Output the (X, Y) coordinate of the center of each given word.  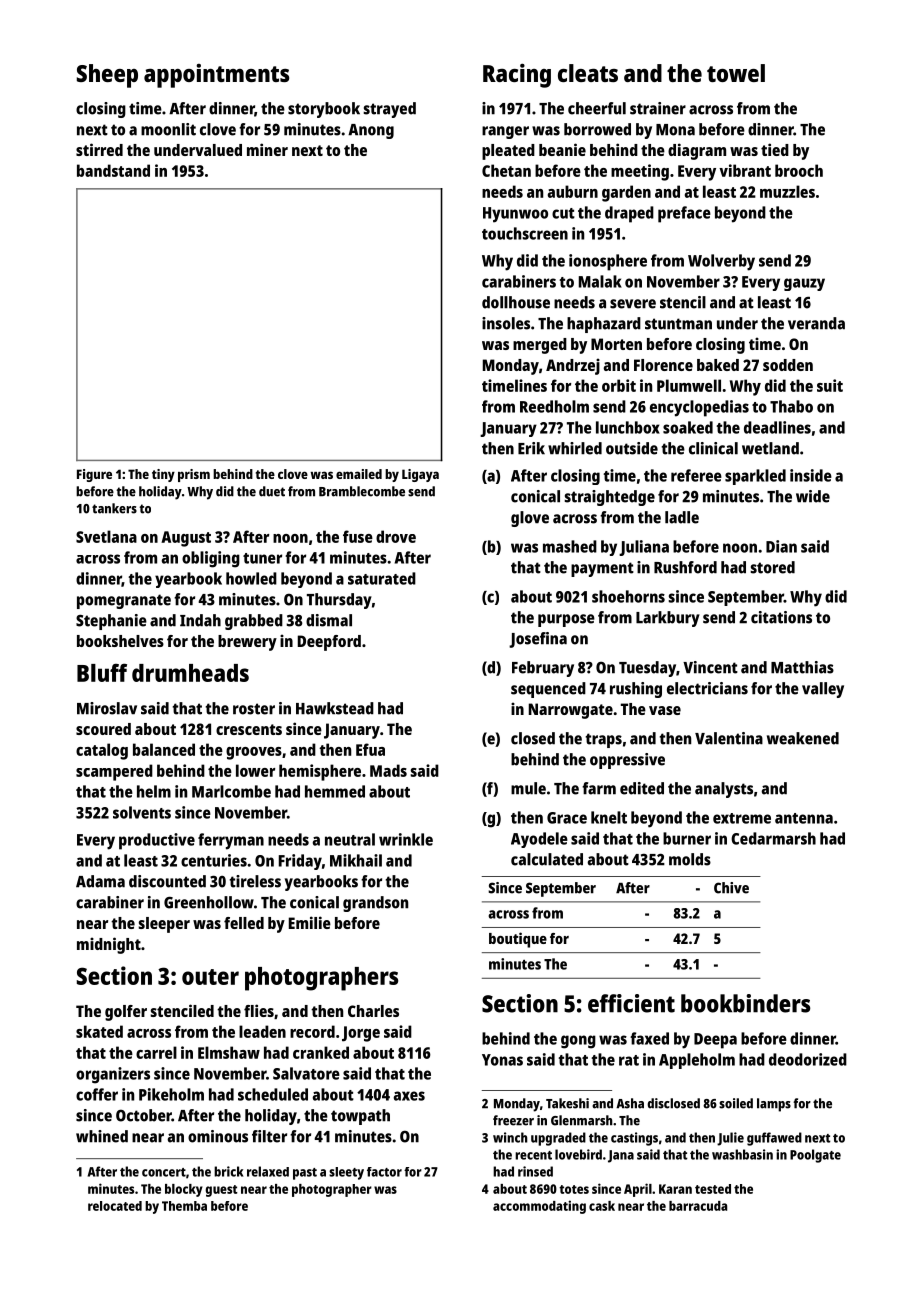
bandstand (113, 170)
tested (713, 1189)
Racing (517, 76)
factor (384, 1172)
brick (228, 1171)
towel (736, 73)
